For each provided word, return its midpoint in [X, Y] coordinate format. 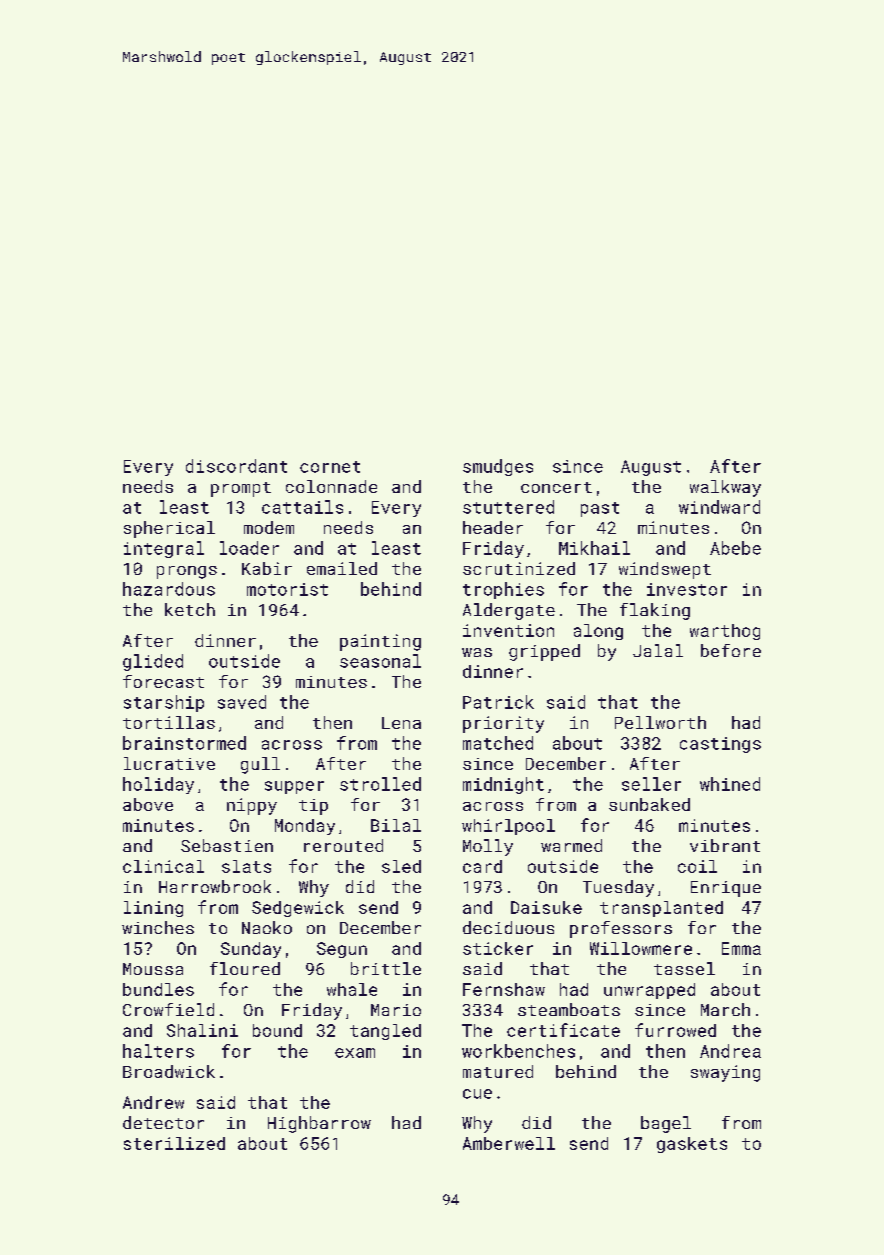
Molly [488, 847]
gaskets [692, 1145]
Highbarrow [319, 1124]
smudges [498, 467]
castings [720, 745]
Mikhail [594, 548]
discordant [236, 466]
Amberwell [509, 1143]
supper [294, 787]
